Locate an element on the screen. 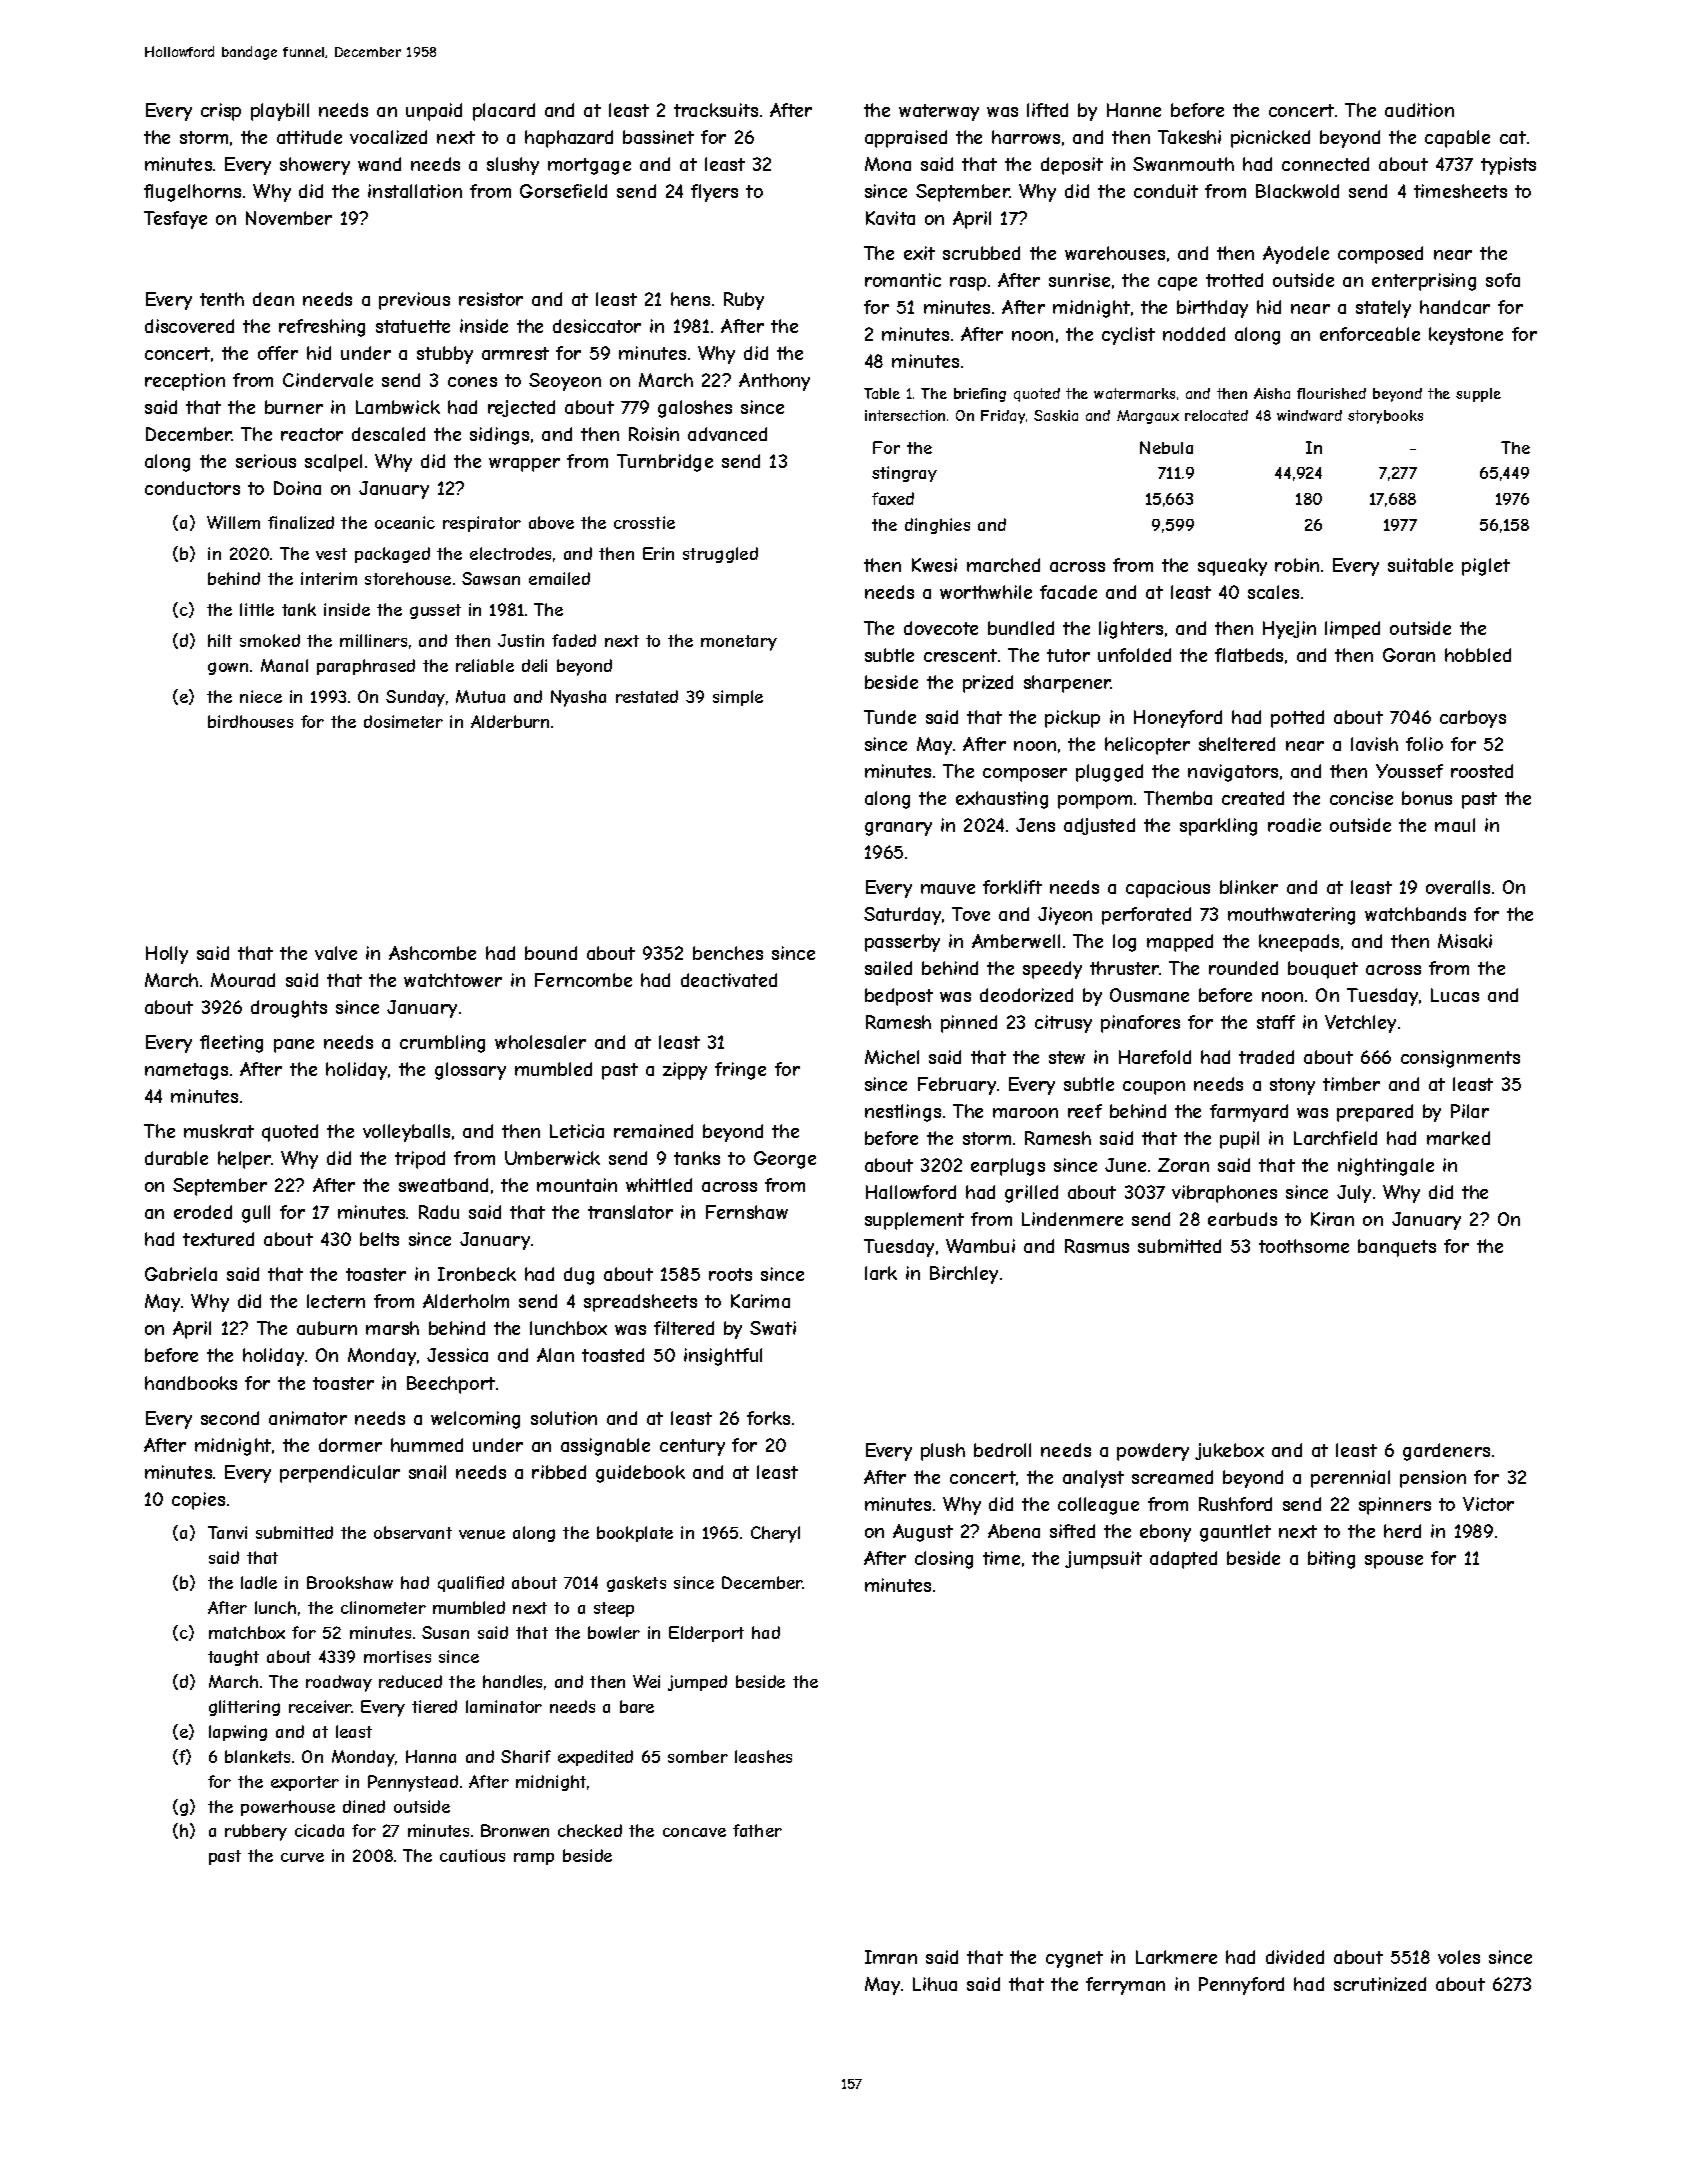 The height and width of the screenshot is (2178, 1683). rubbery is located at coordinates (256, 1832).
